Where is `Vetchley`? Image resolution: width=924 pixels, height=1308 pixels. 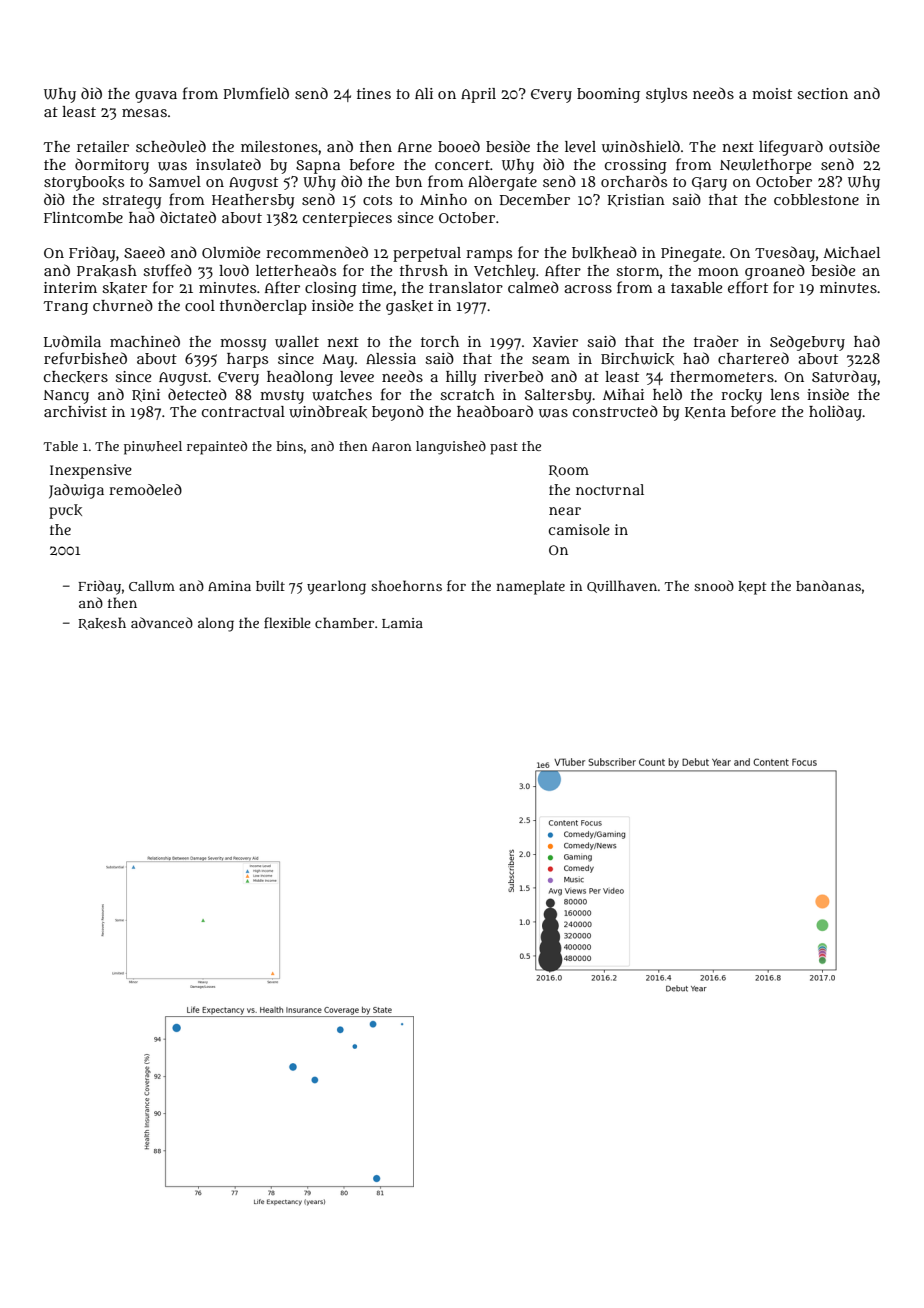 Vetchley is located at coordinates (505, 272).
